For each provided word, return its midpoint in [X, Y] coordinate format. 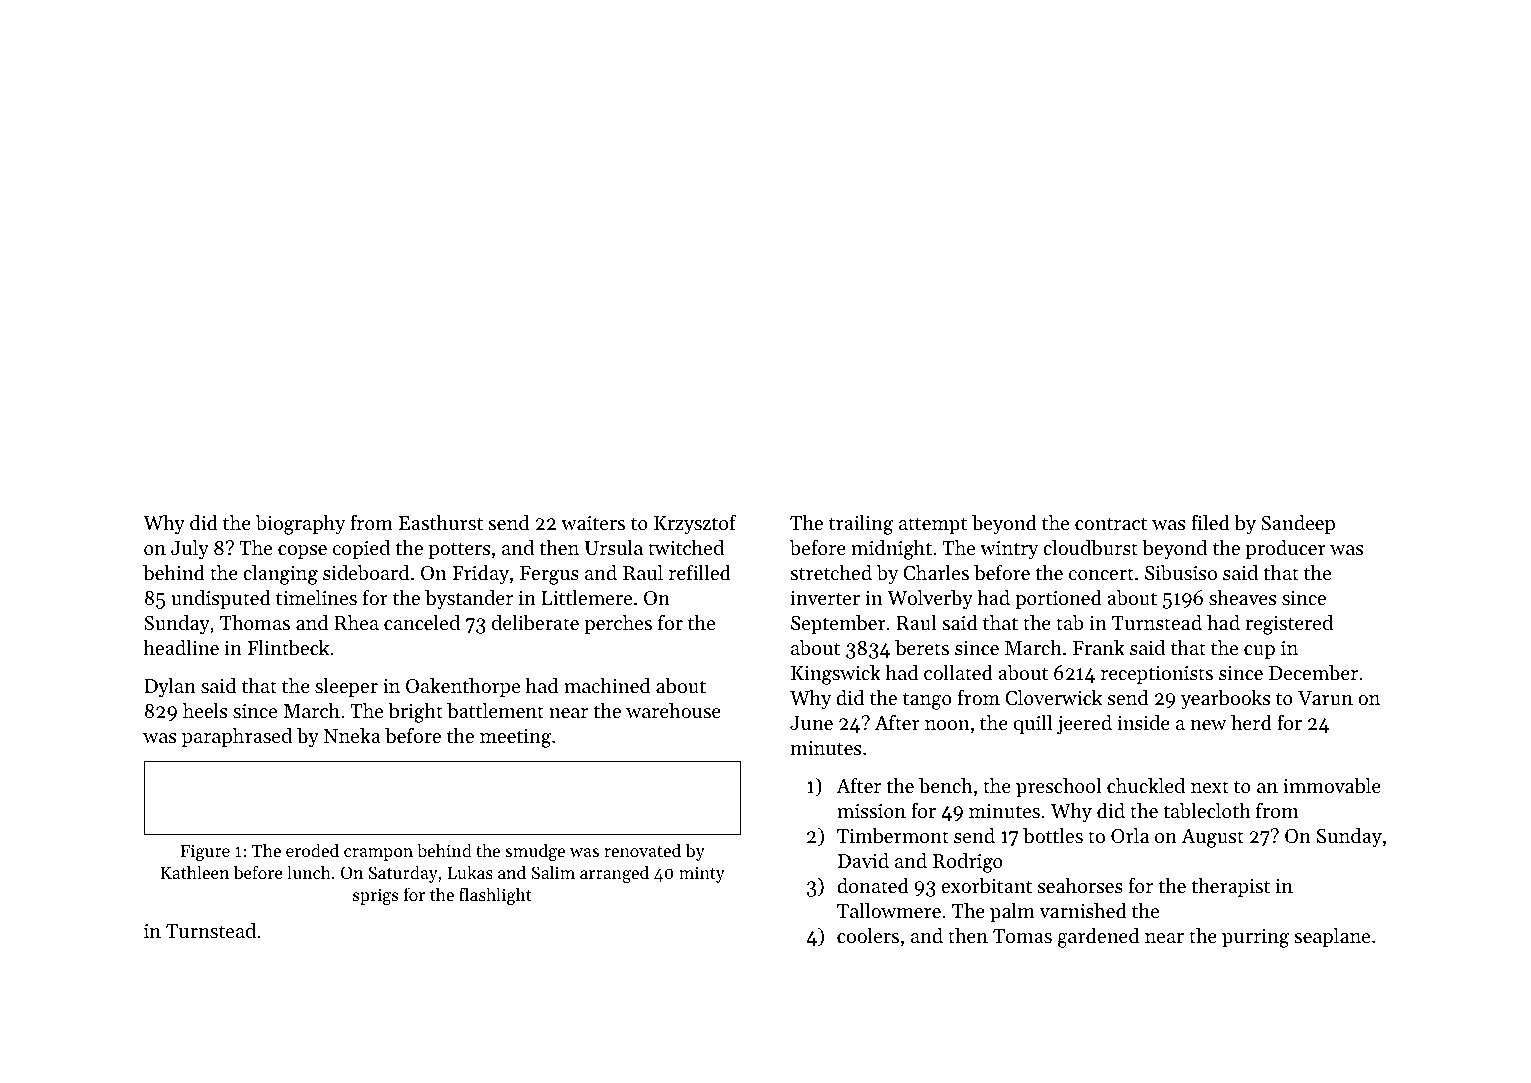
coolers [868, 936]
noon [947, 725]
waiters [593, 523]
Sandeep [1298, 524]
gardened [1098, 938]
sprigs [375, 896]
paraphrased [237, 737]
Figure [205, 852]
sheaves [1242, 598]
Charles [936, 573]
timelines [316, 598]
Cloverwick [1053, 698]
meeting [515, 738]
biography [300, 525]
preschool [1058, 787]
